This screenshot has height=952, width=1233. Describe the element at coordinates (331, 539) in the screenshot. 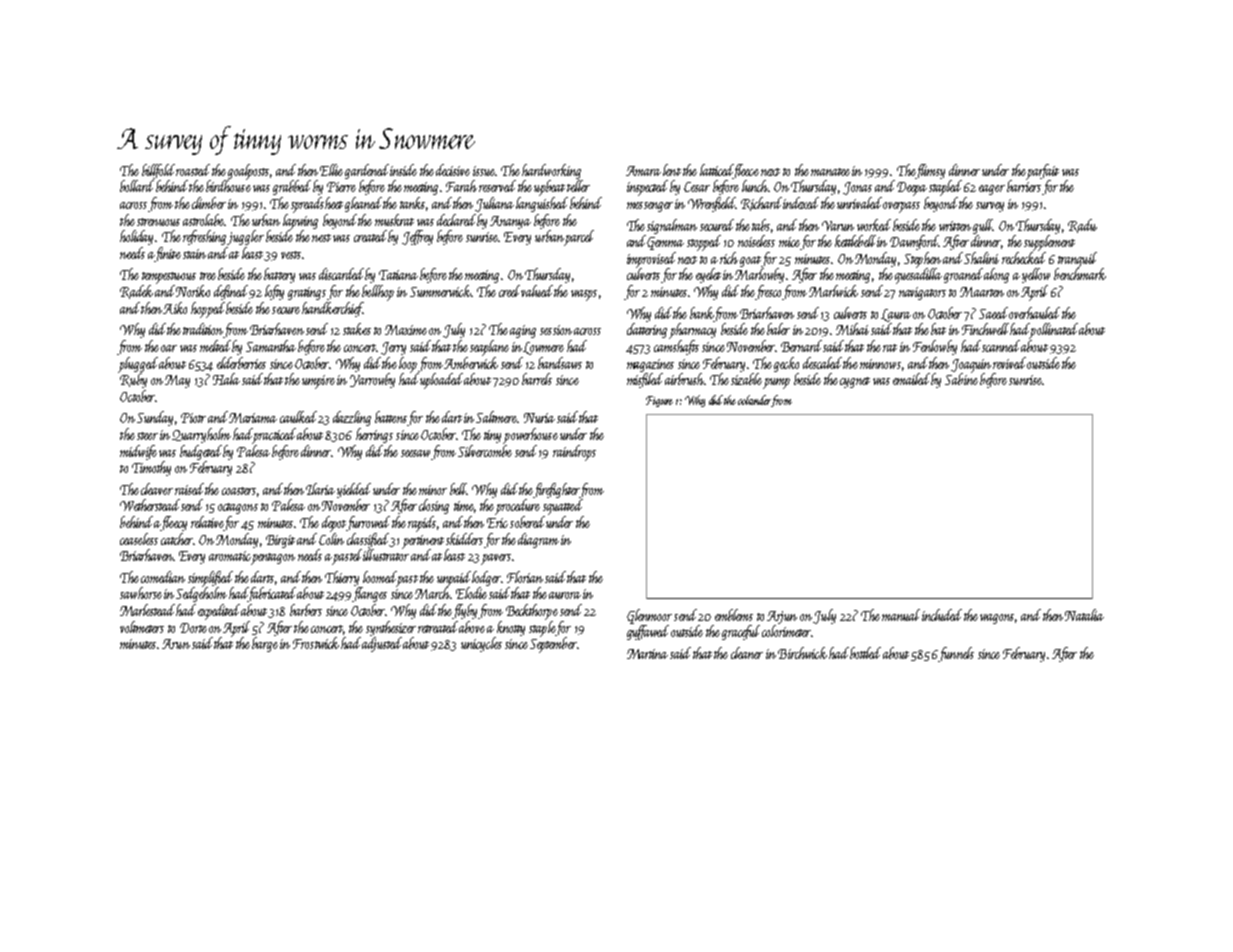

I see `Colin` at that location.
